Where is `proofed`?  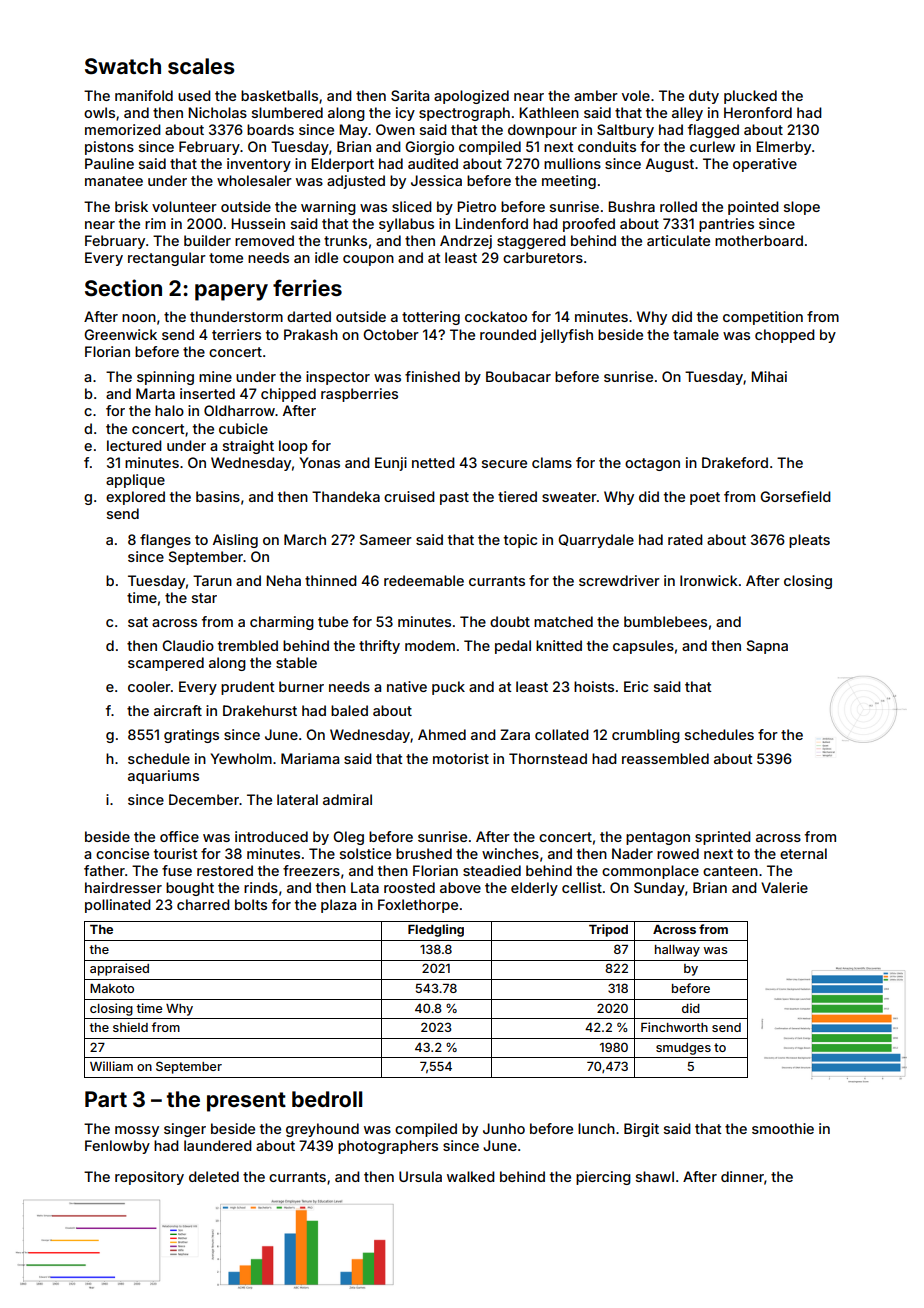 proofed is located at coordinates (589, 225).
